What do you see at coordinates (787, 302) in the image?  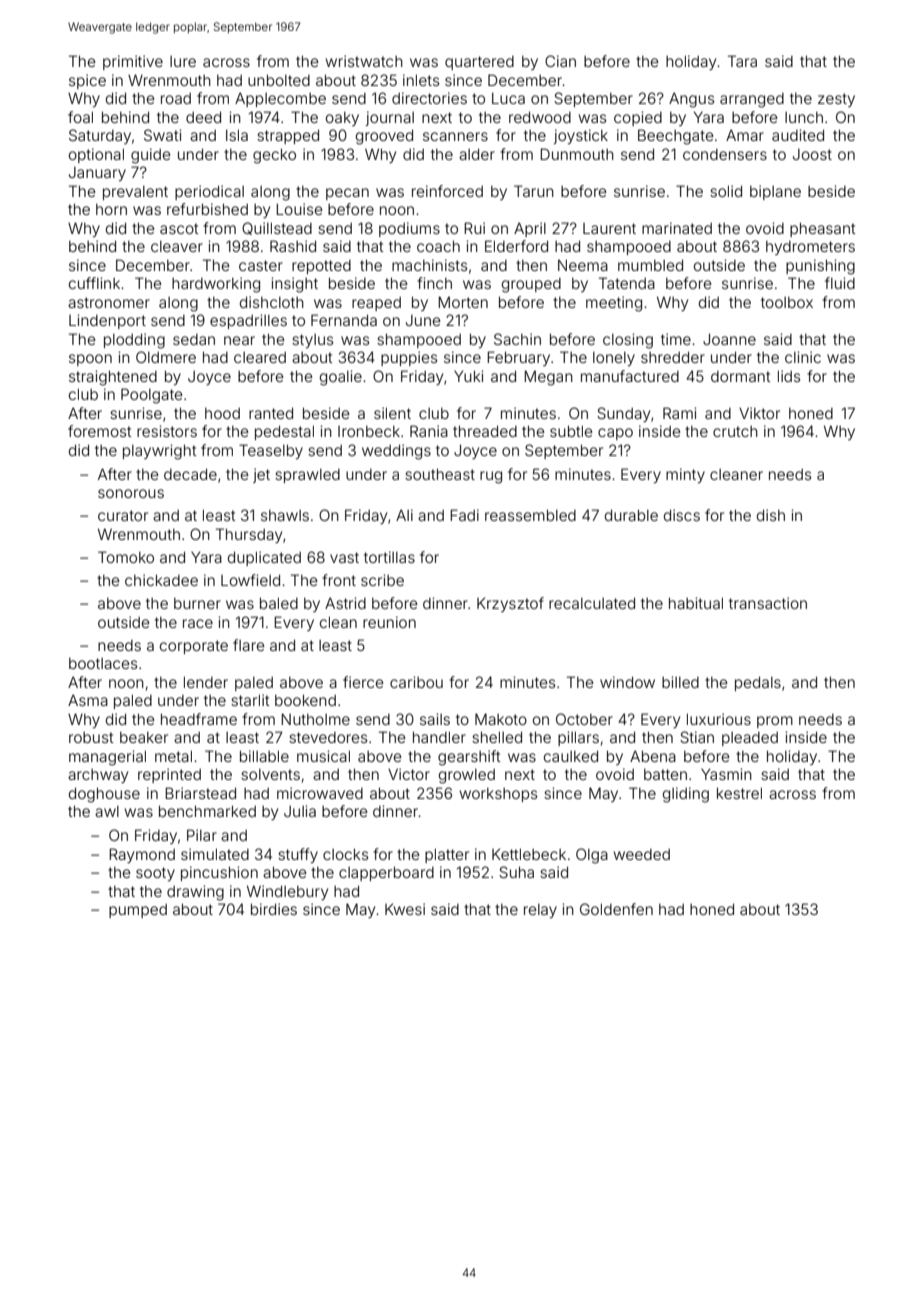 I see `toolbox` at bounding box center [787, 302].
